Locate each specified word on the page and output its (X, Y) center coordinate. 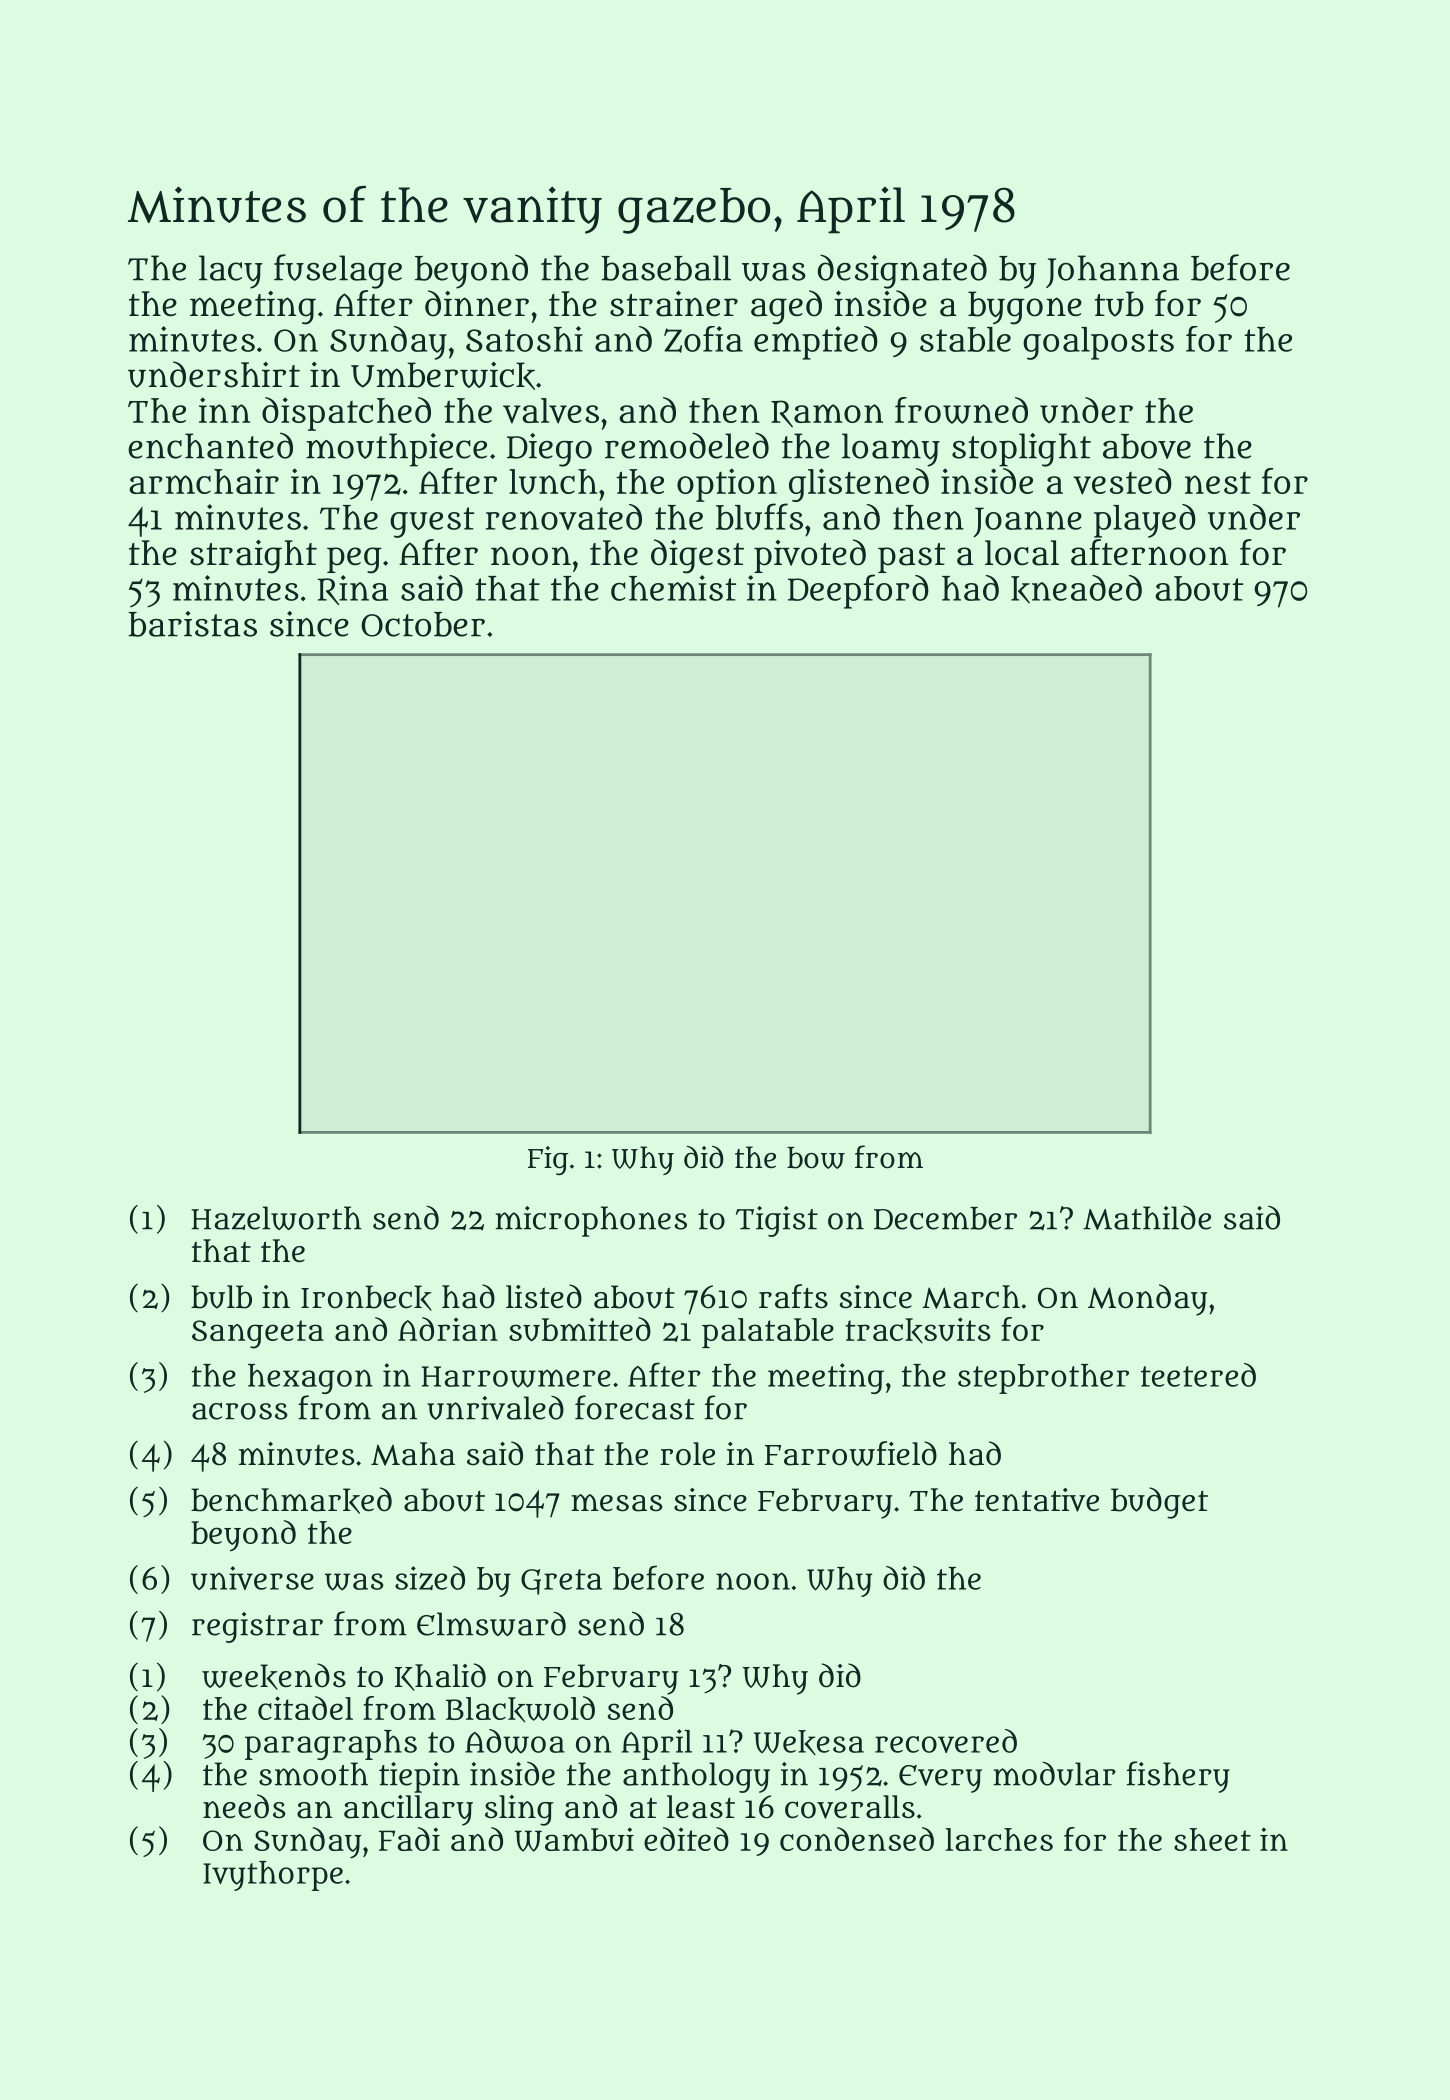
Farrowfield (851, 1453)
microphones (591, 1221)
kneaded (1076, 589)
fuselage (338, 271)
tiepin (419, 1777)
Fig (548, 1160)
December (945, 1218)
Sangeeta (258, 1334)
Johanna (1112, 271)
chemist (673, 588)
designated (902, 271)
